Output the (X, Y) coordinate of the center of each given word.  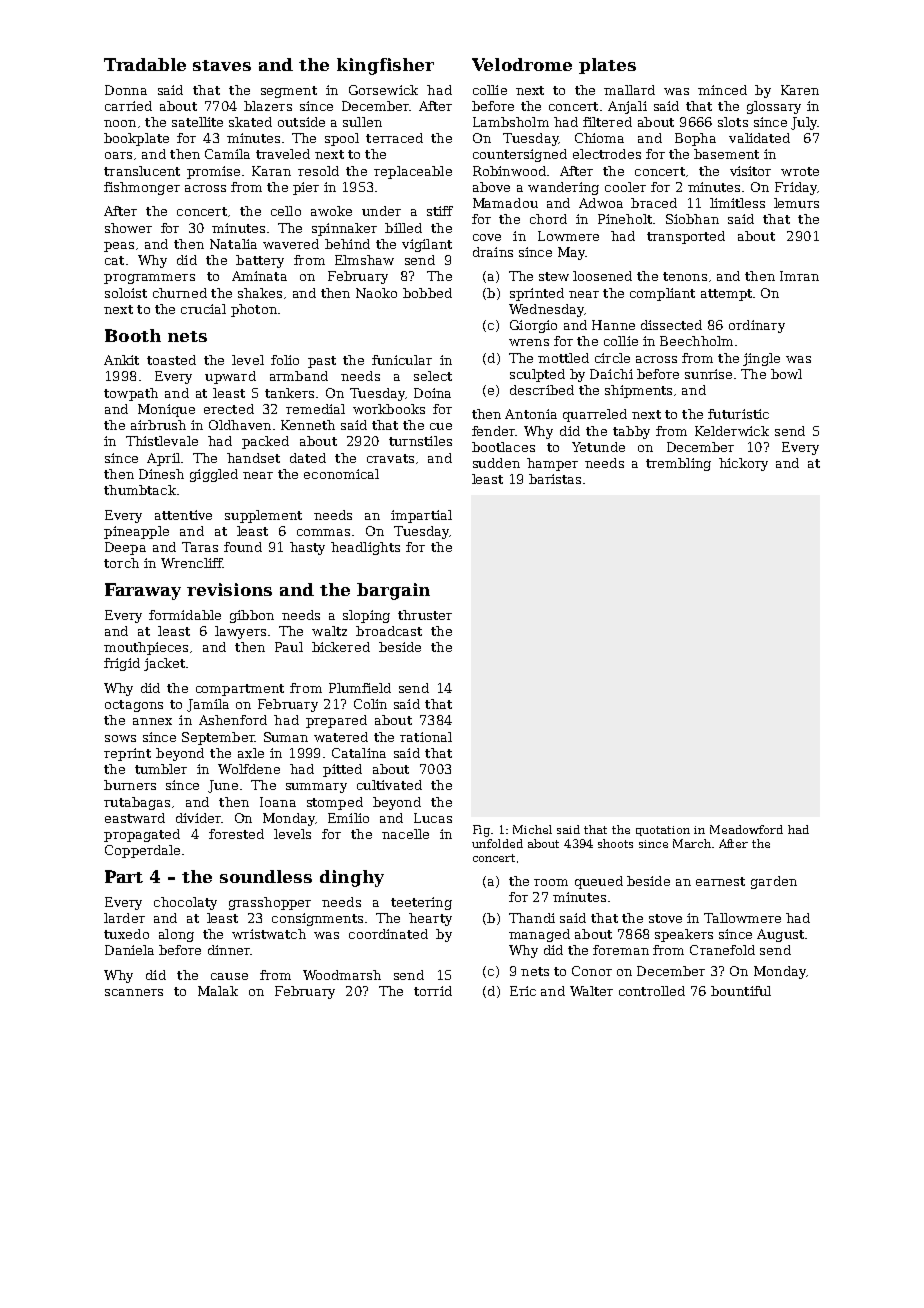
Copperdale (142, 851)
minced (722, 90)
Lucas (433, 818)
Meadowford (746, 829)
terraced (394, 138)
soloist (126, 293)
